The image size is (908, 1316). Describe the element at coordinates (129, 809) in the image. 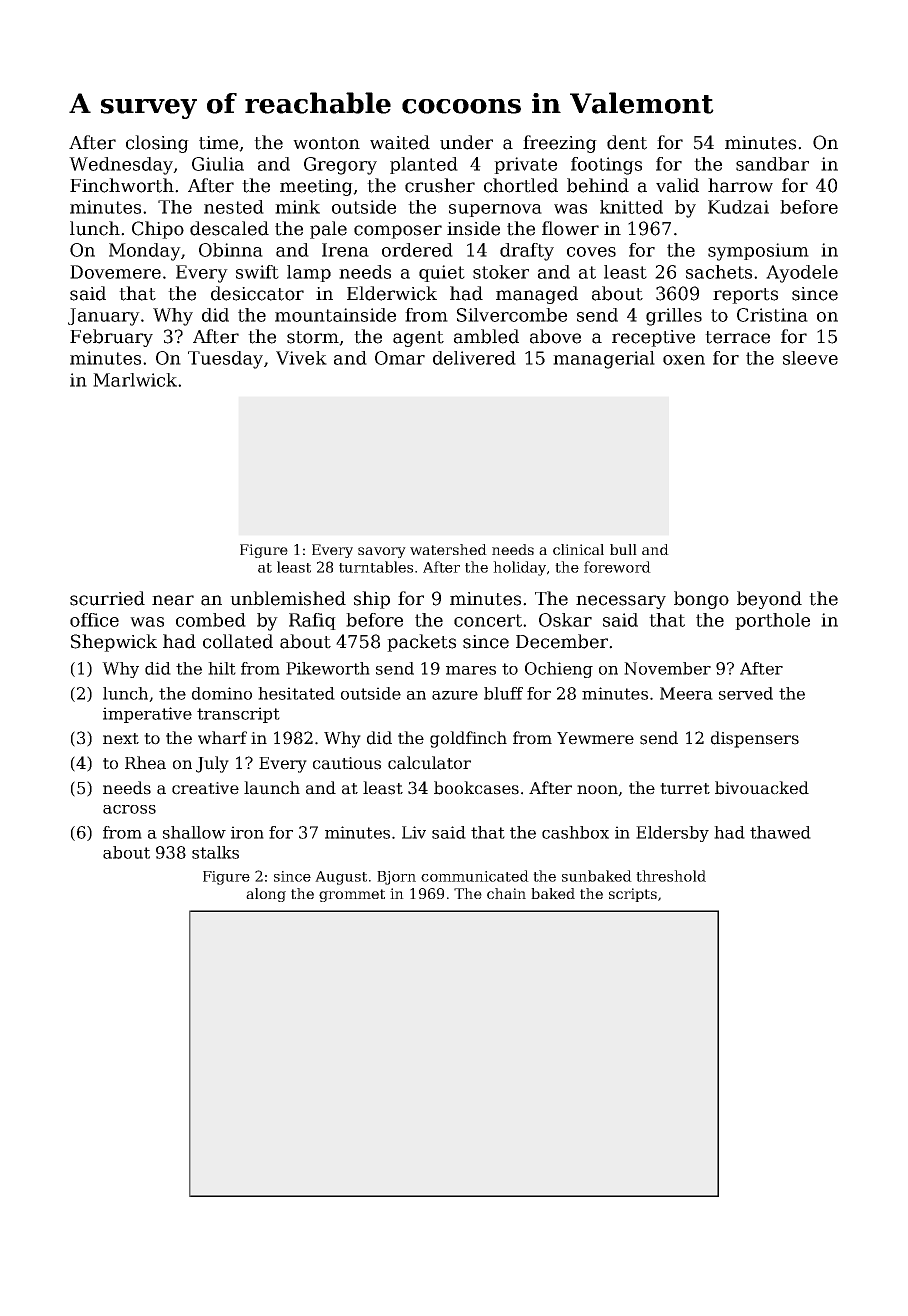

I see `across` at that location.
